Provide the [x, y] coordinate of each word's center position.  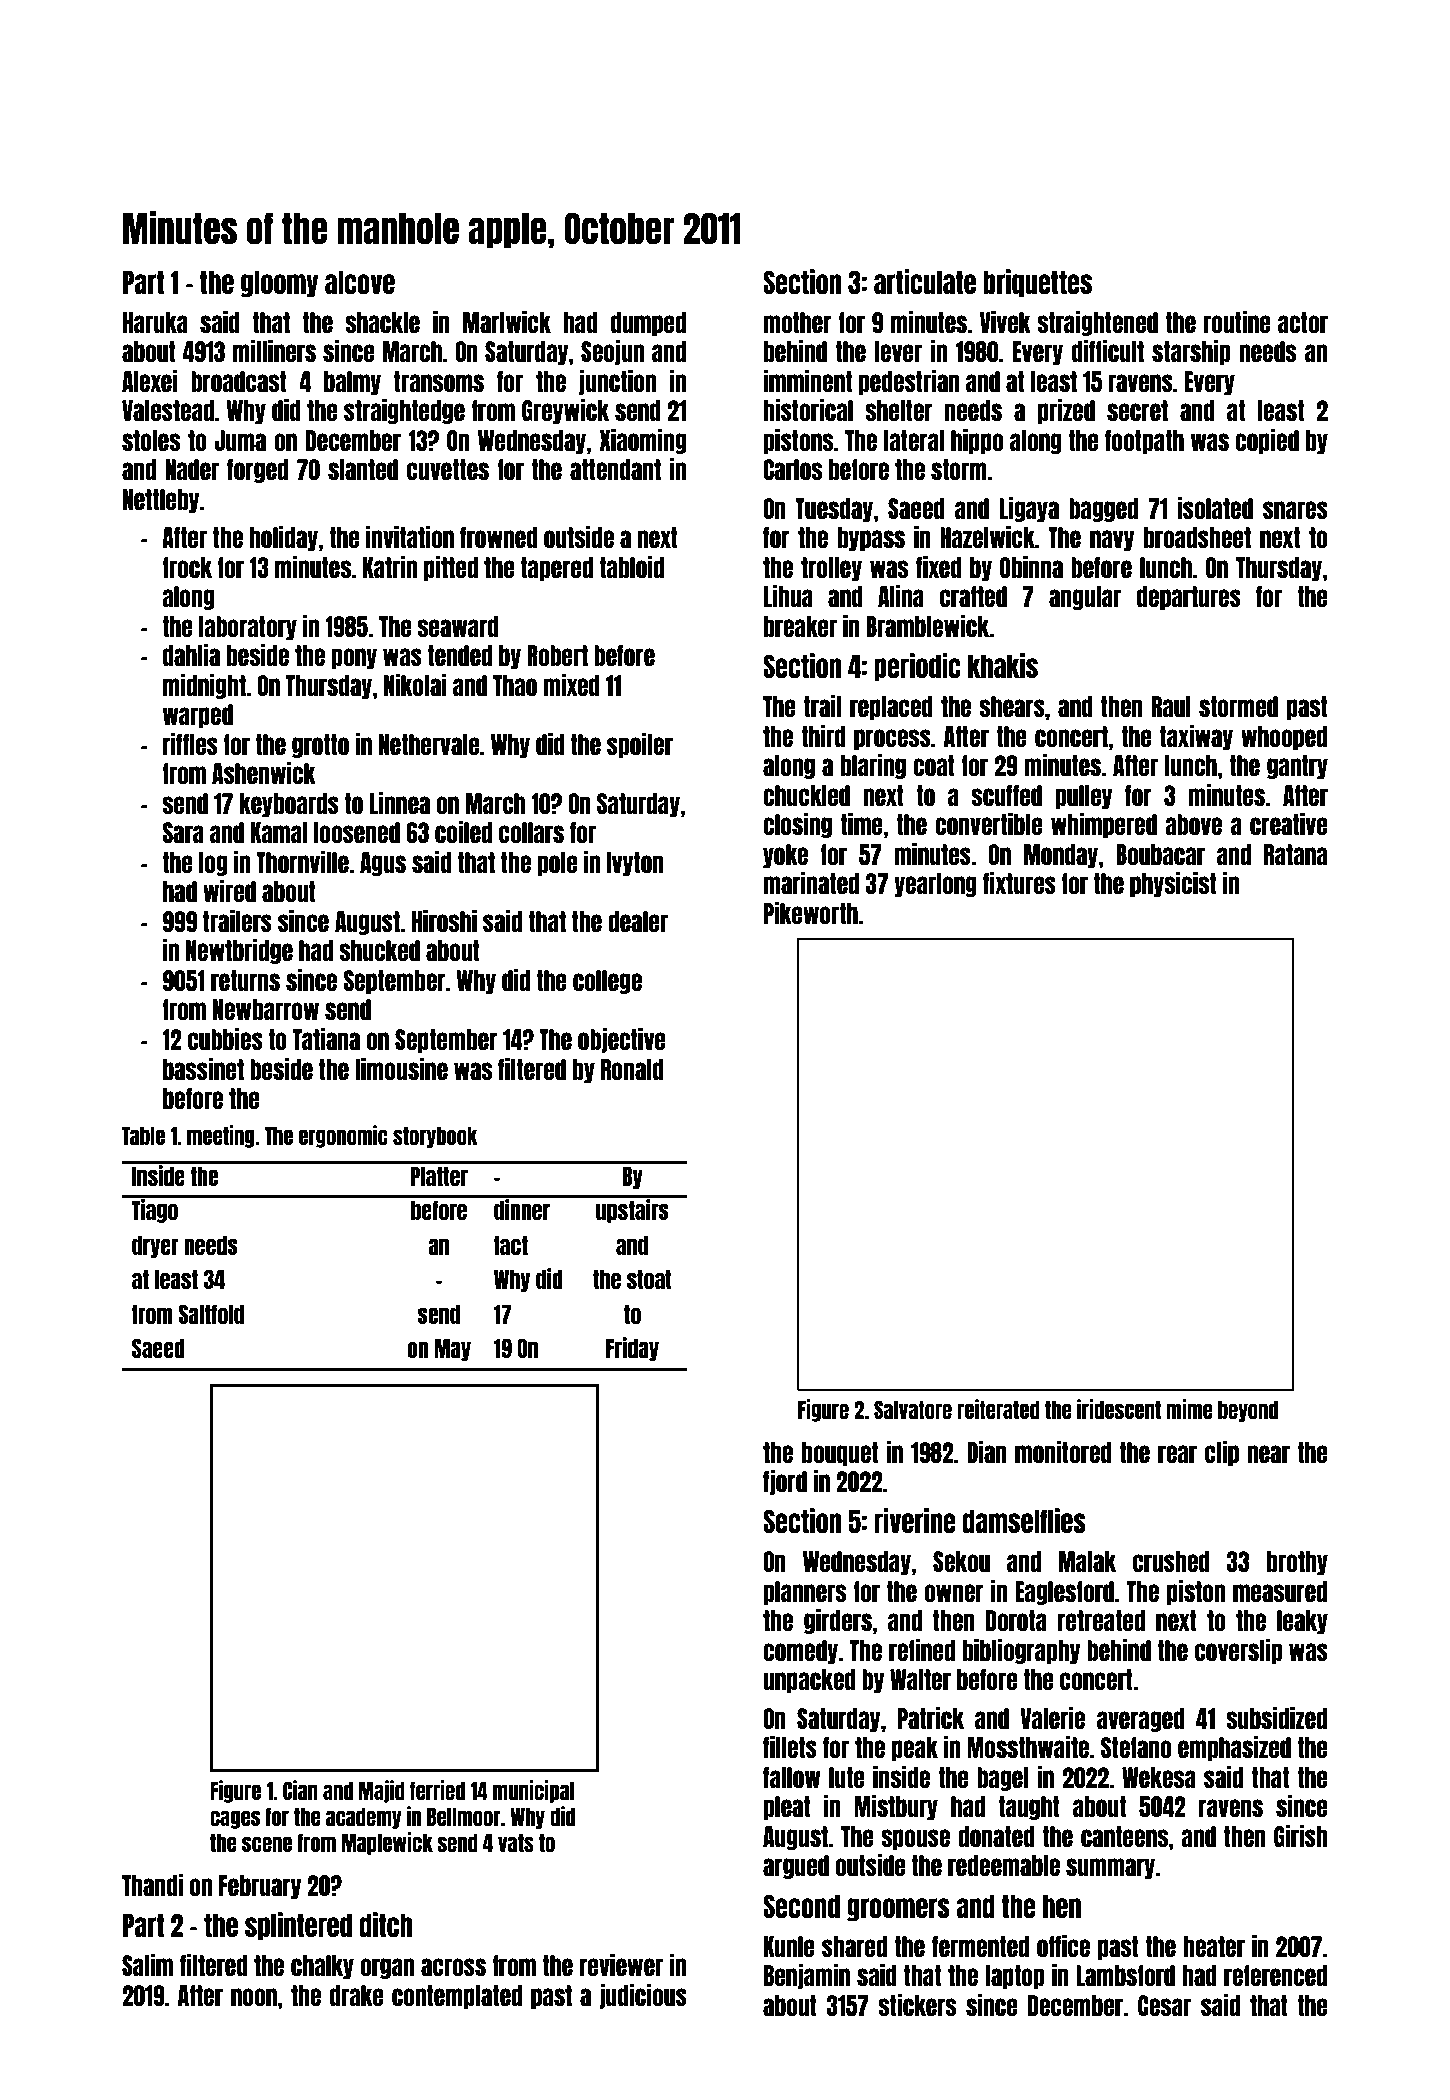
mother [797, 322]
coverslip [1238, 1651]
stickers [917, 2005]
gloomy [279, 284]
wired [229, 891]
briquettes [1037, 283]
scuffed [1006, 795]
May [452, 1349]
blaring [873, 766]
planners [804, 1593]
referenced [1275, 1975]
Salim [147, 1965]
